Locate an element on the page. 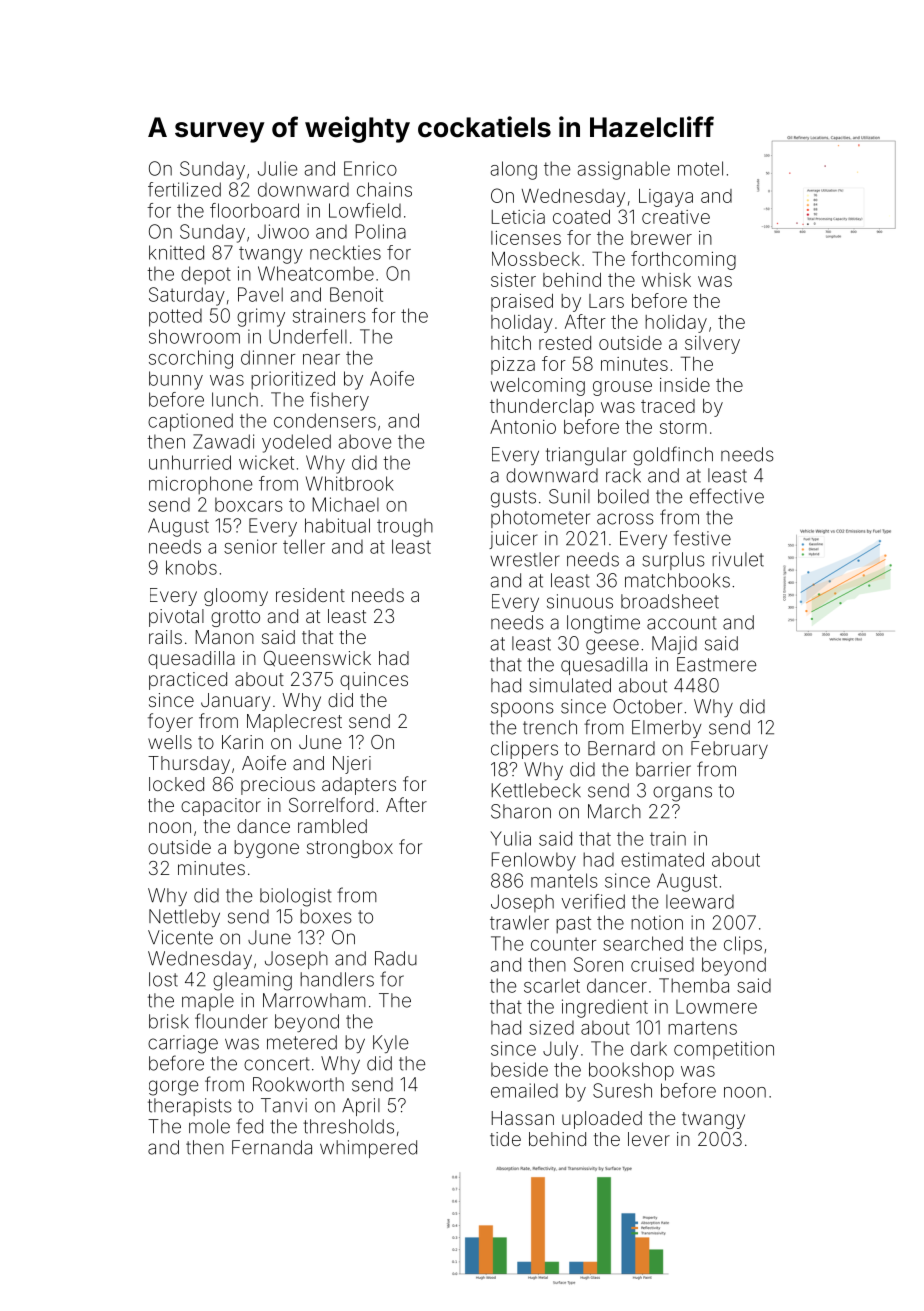 The height and width of the image is (1311, 924). Sharon is located at coordinates (521, 811).
